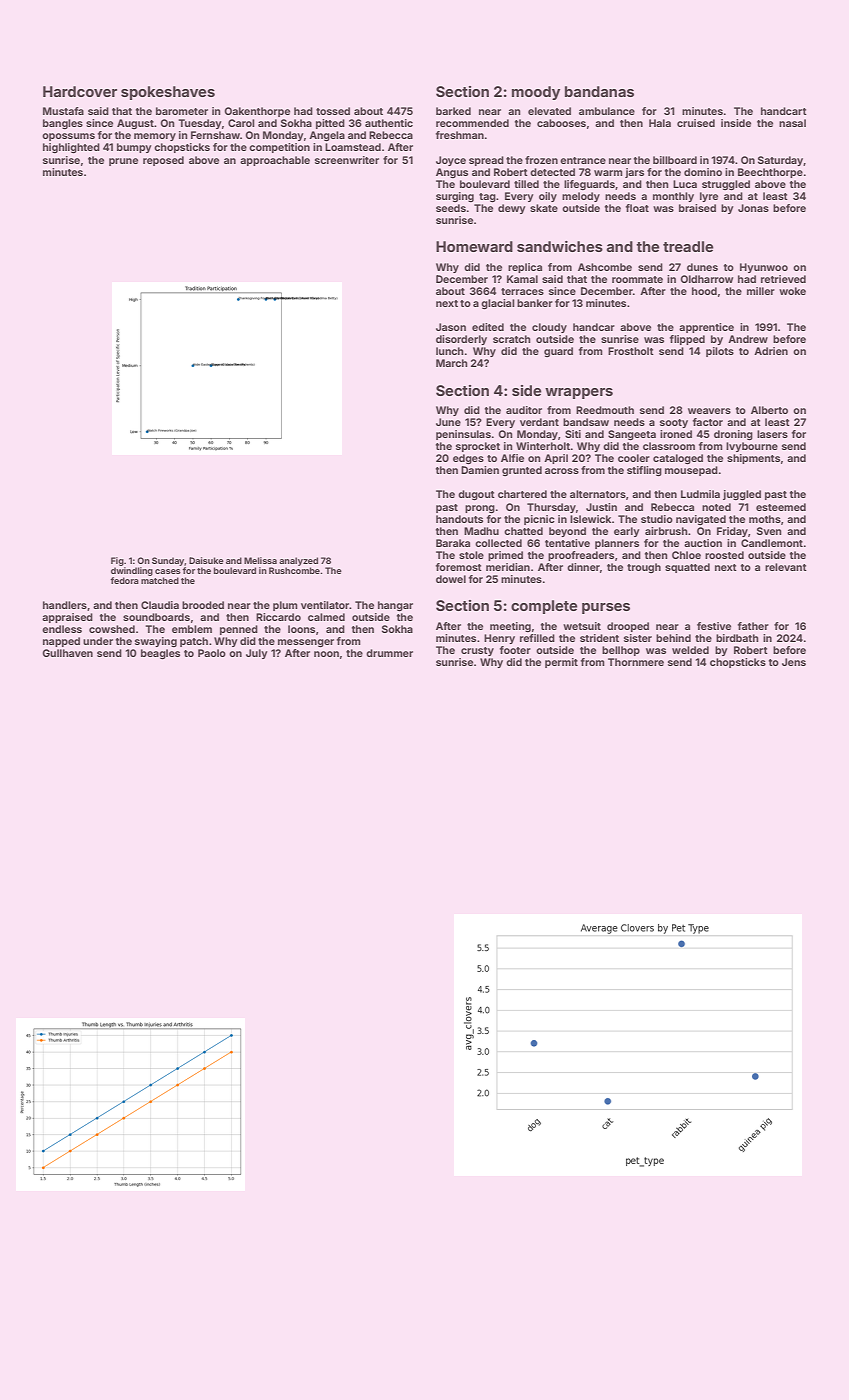 The height and width of the document is (1400, 849). Describe the element at coordinates (673, 197) in the document. I see `monthly` at that location.
